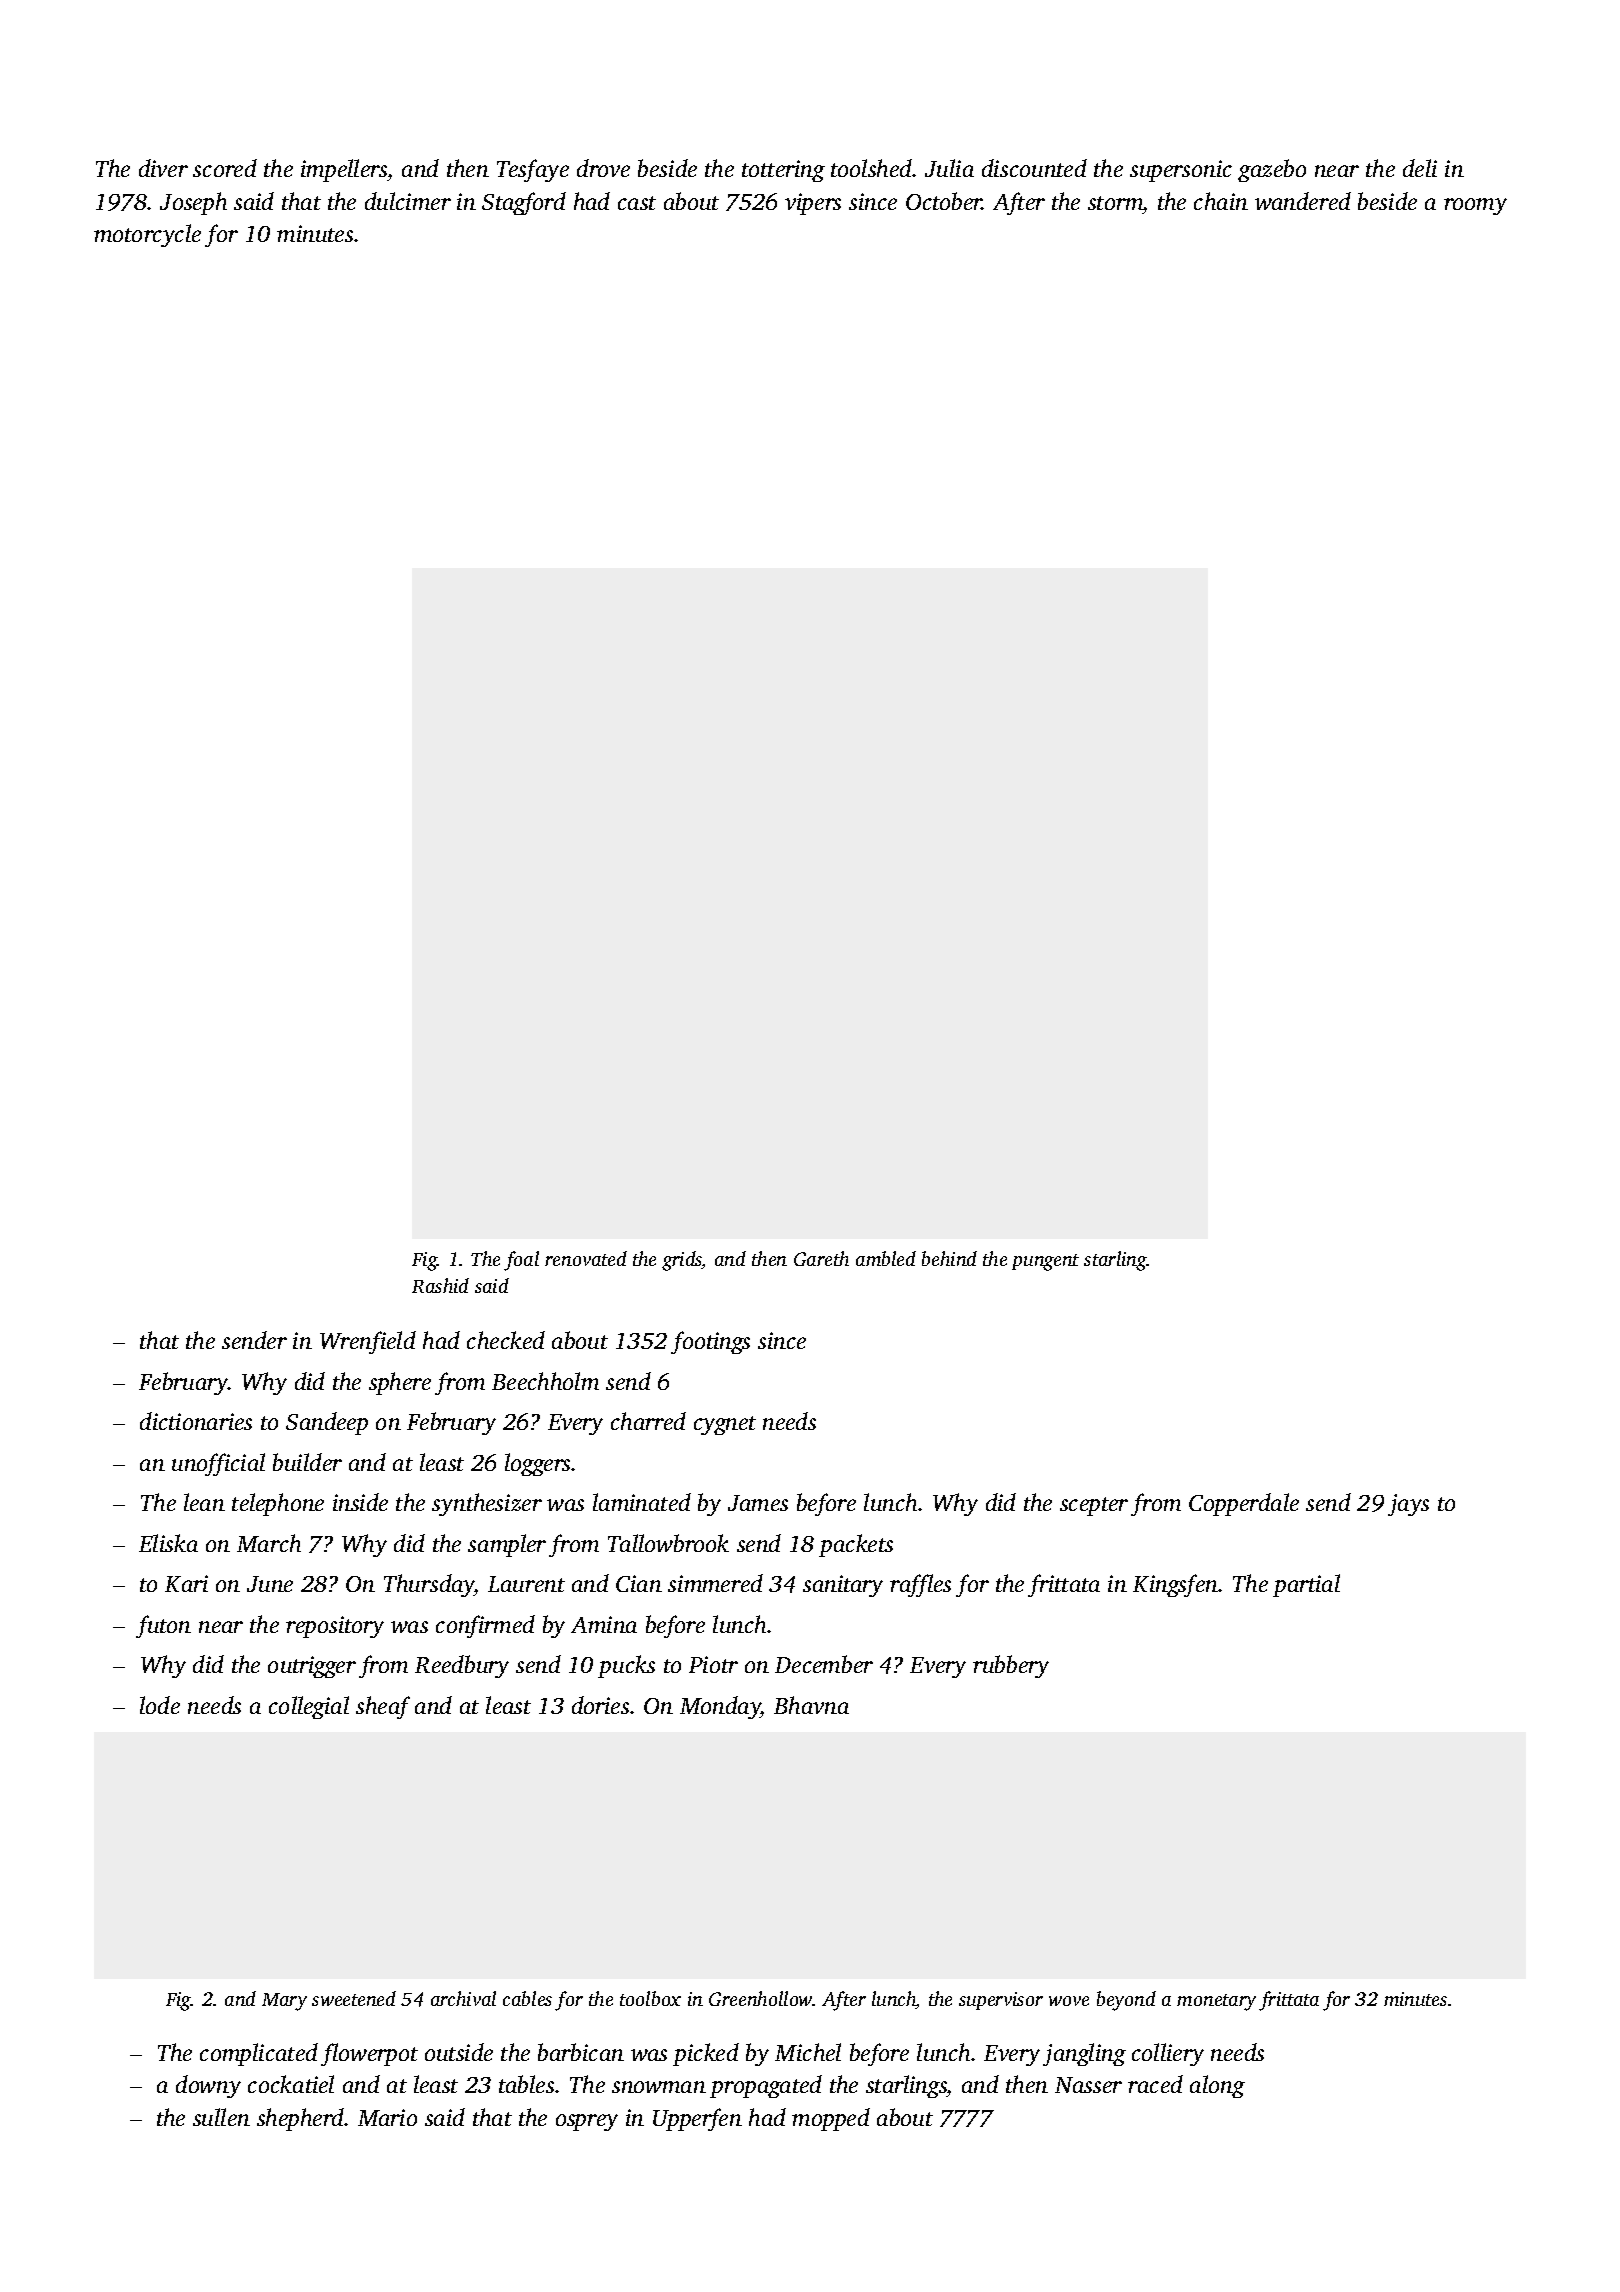  Describe the element at coordinates (1408, 1505) in the page. I see `jays` at that location.
